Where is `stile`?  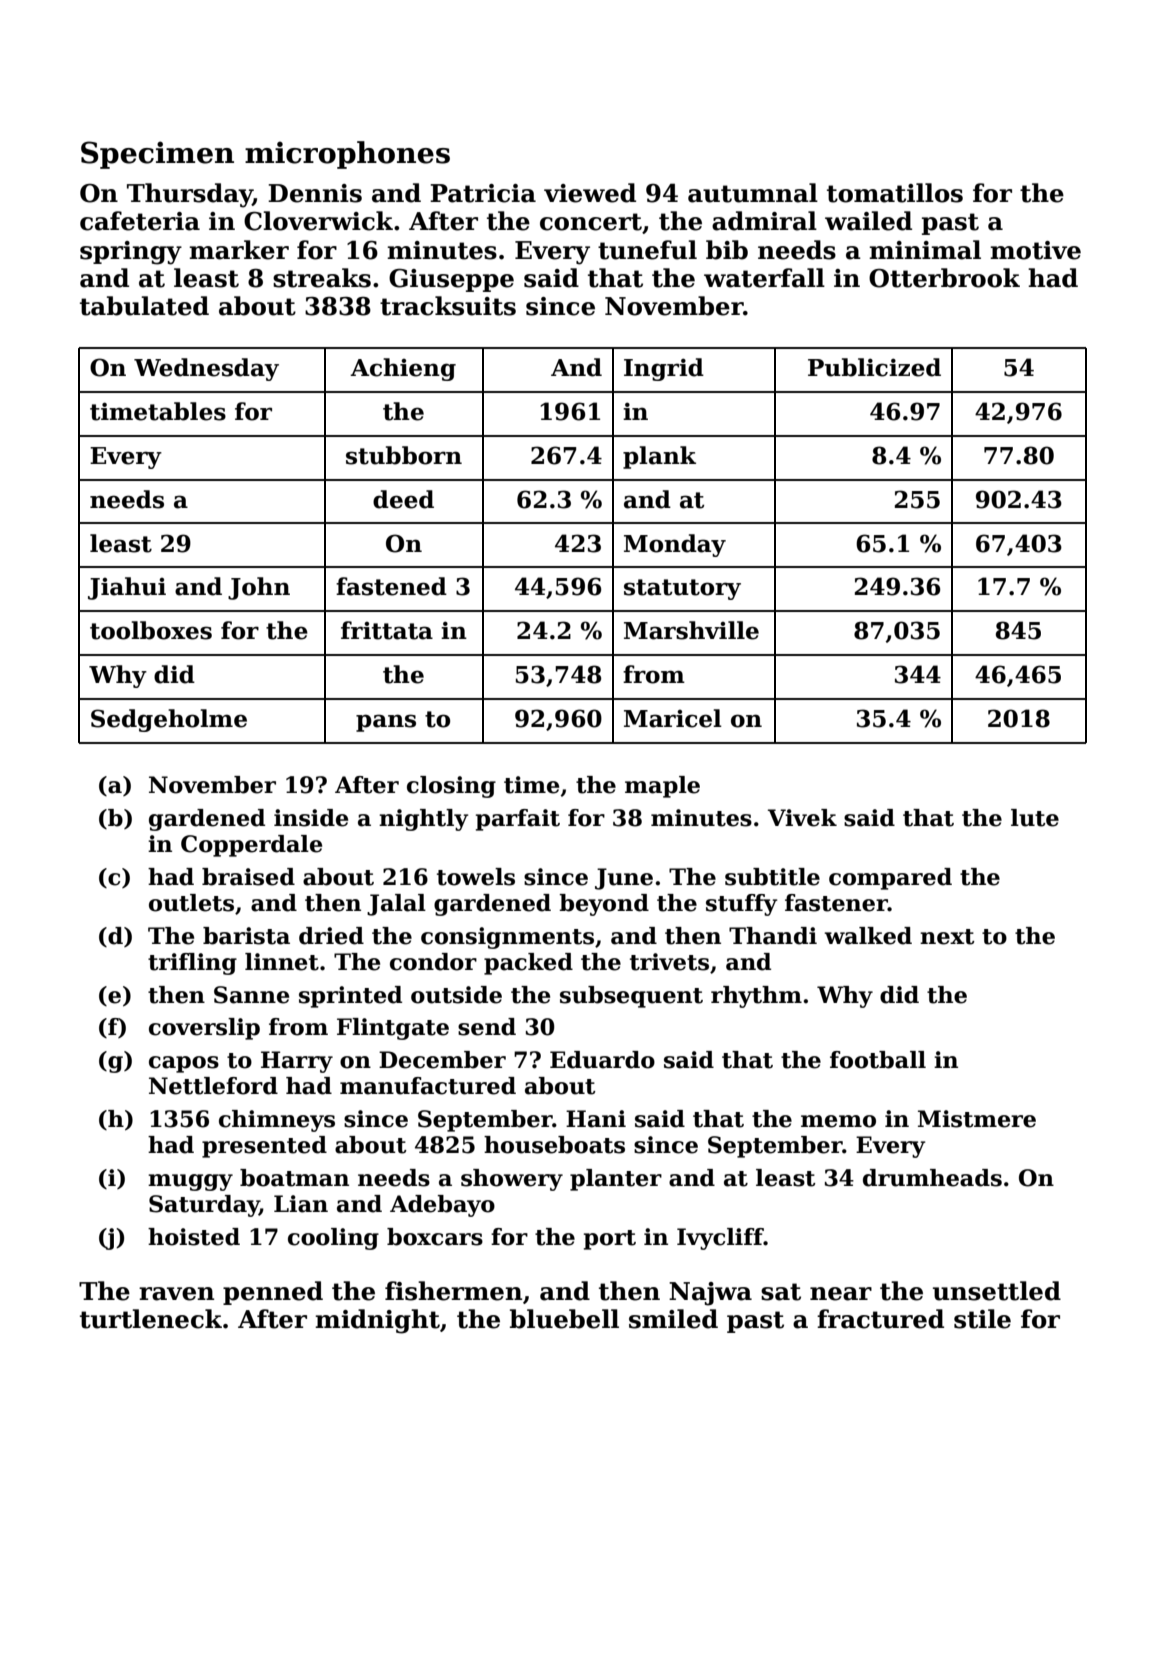
stile is located at coordinates (982, 1319).
